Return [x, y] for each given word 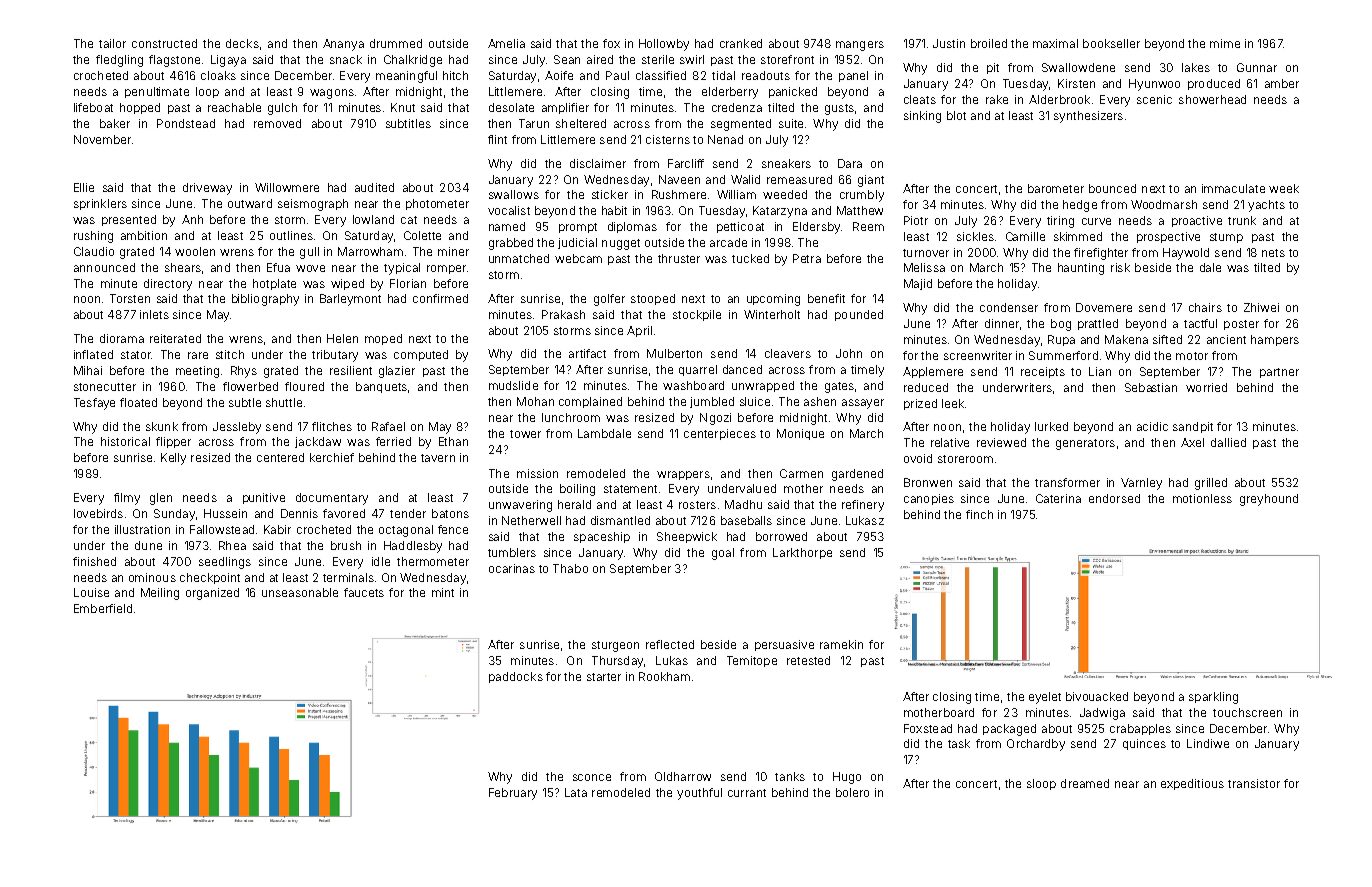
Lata [576, 792]
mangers [860, 46]
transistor [1254, 783]
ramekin [841, 644]
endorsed [1114, 498]
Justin [949, 43]
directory [168, 285]
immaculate [1233, 188]
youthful [699, 794]
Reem [868, 226]
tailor [112, 43]
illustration [142, 529]
